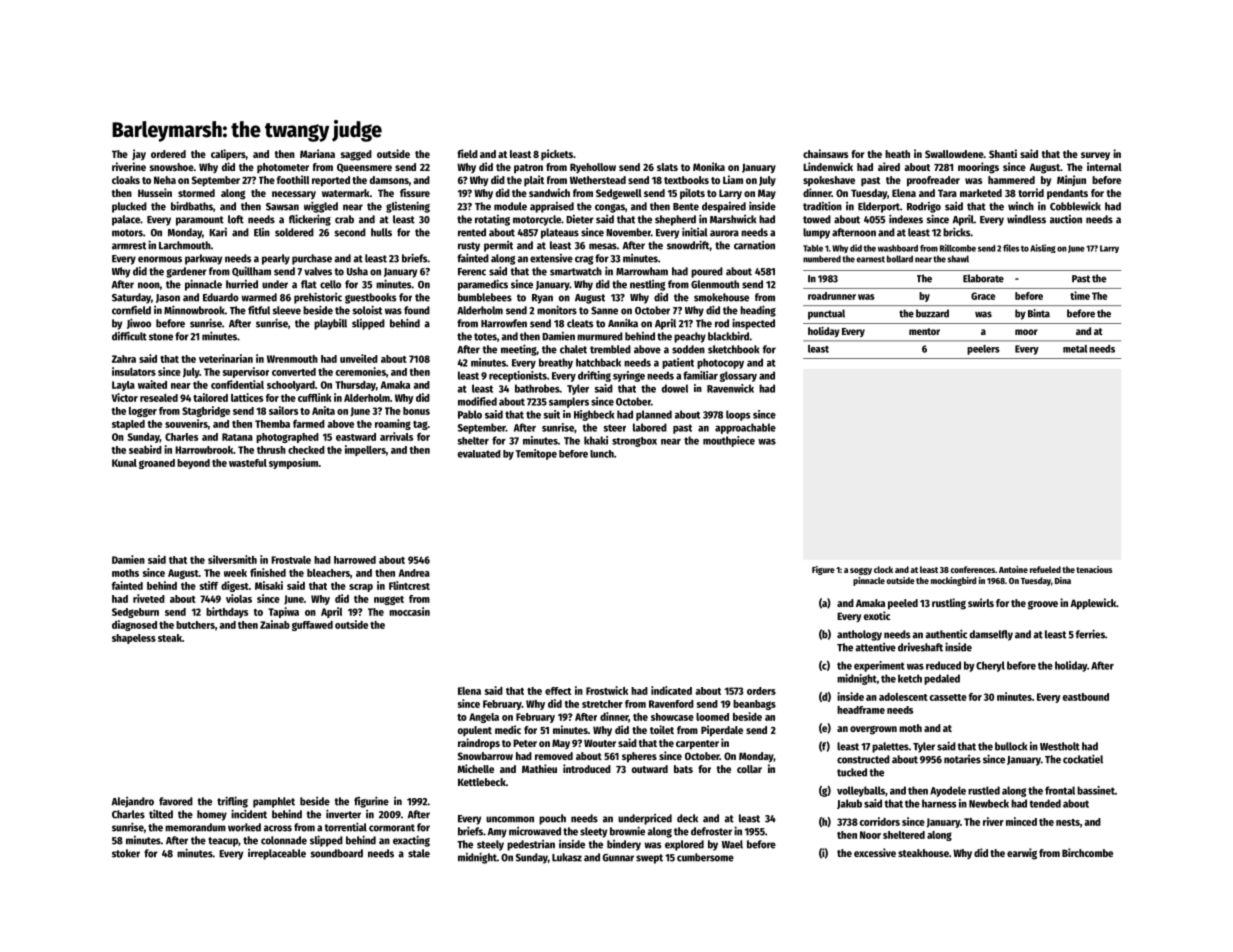 The image size is (1233, 952). What do you see at coordinates (551, 258) in the image?
I see `extensive` at bounding box center [551, 258].
